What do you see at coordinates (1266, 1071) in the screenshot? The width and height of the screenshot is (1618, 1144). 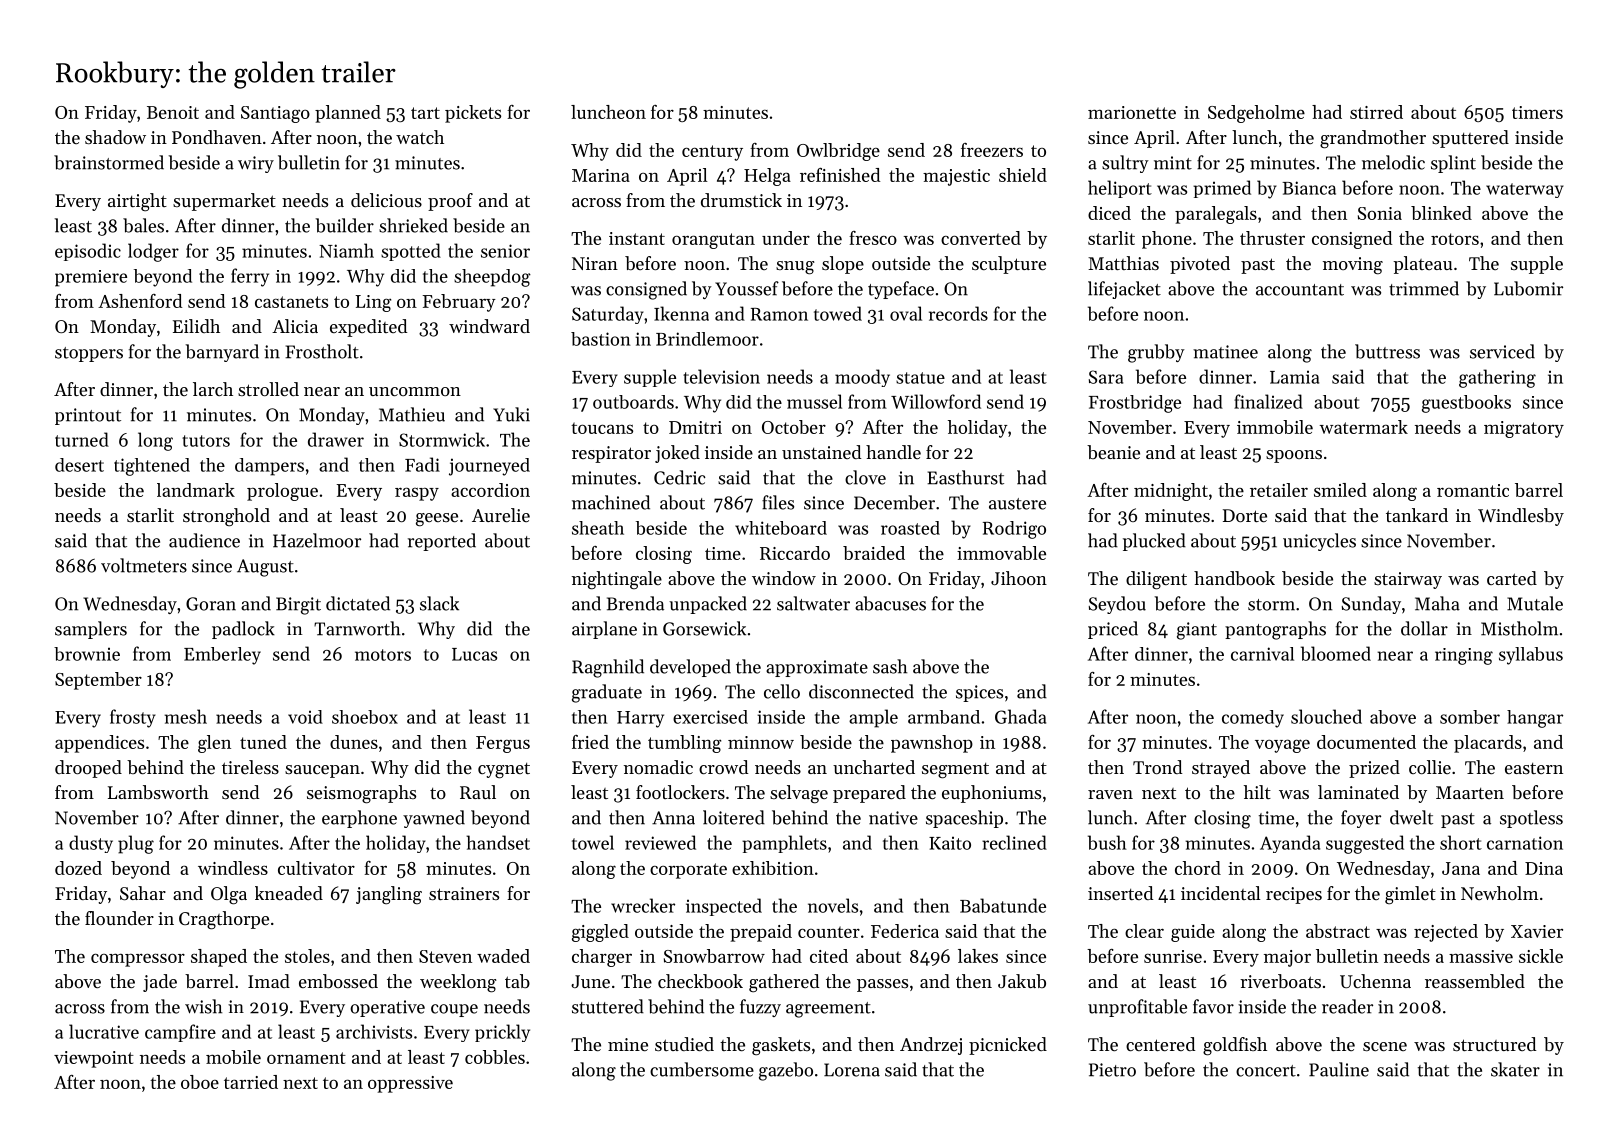 I see `concert` at bounding box center [1266, 1071].
